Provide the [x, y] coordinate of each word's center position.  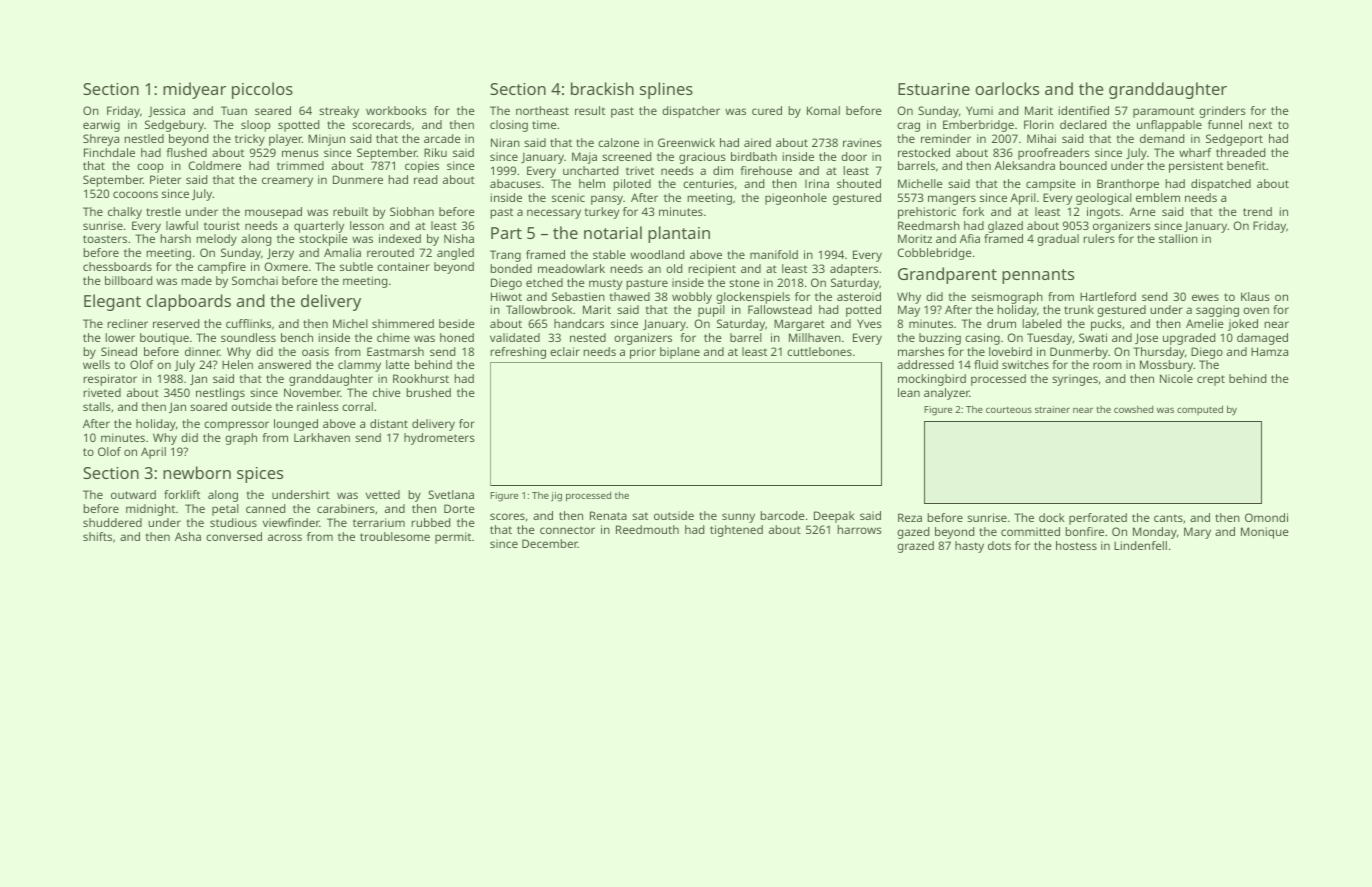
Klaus [1255, 296]
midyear [194, 90]
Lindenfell [1140, 545]
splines [666, 90]
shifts [97, 536]
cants [1168, 518]
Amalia [342, 252]
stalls [97, 406]
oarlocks [1007, 88]
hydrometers [439, 439]
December [550, 543]
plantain [679, 234]
